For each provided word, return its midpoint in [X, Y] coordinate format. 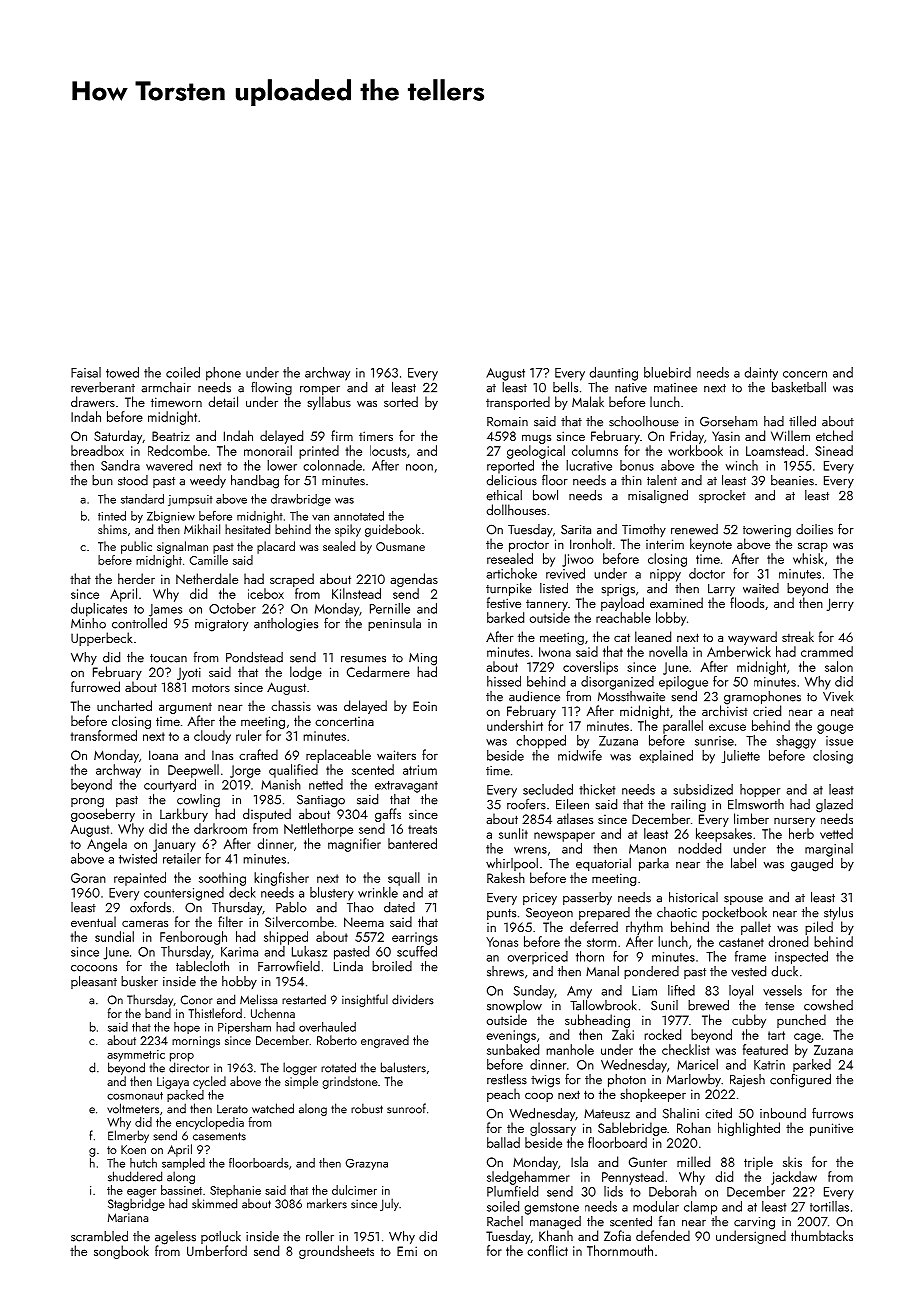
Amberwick [739, 651]
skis [792, 1161]
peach [503, 1095]
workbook [695, 450]
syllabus [329, 403]
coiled [183, 372]
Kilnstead [356, 593]
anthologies [286, 625]
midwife [580, 755]
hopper [760, 790]
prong [87, 803]
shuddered [135, 1176]
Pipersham [244, 1028]
